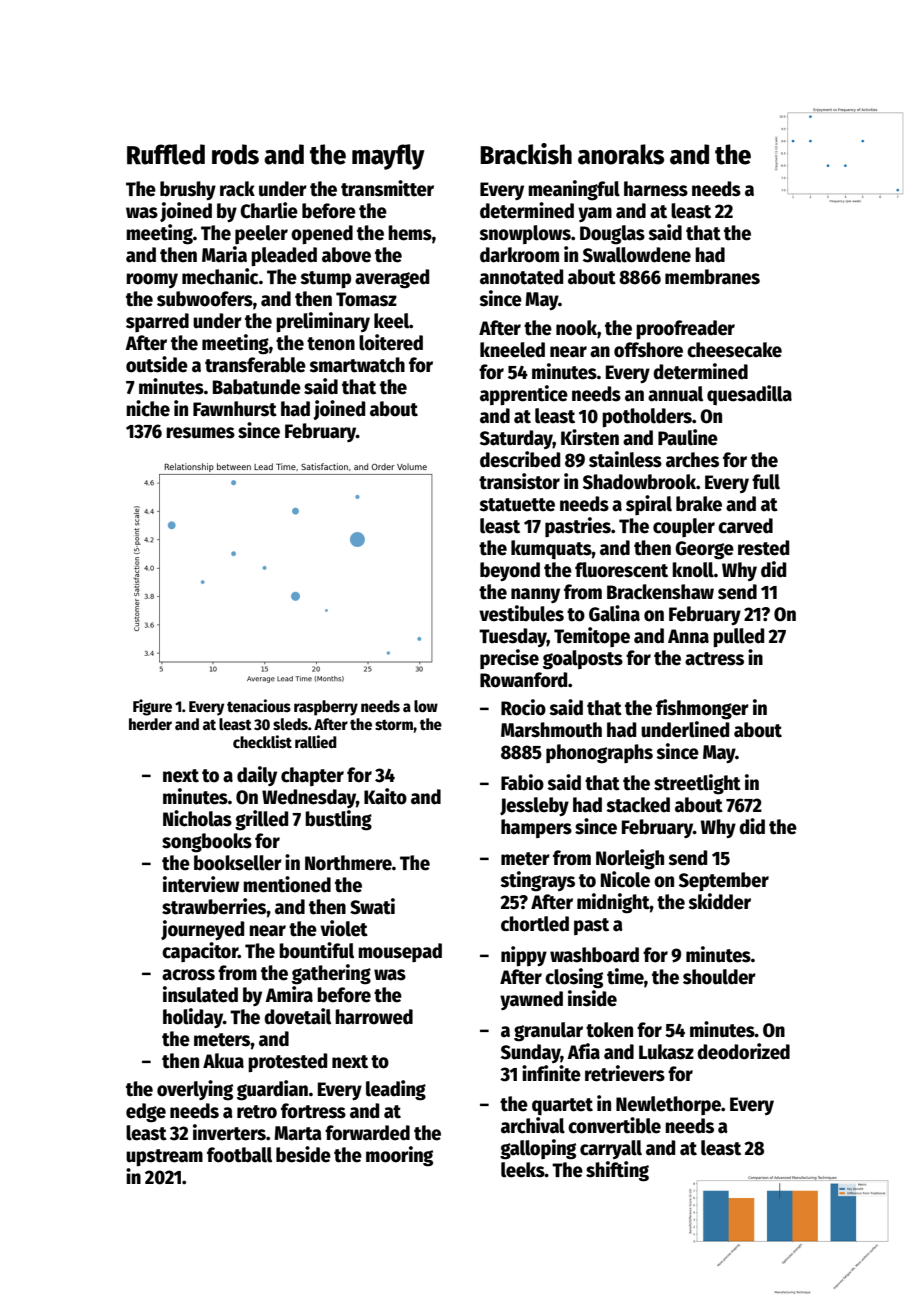 The image size is (924, 1314). Describe the element at coordinates (551, 1073) in the image. I see `infinite` at that location.
